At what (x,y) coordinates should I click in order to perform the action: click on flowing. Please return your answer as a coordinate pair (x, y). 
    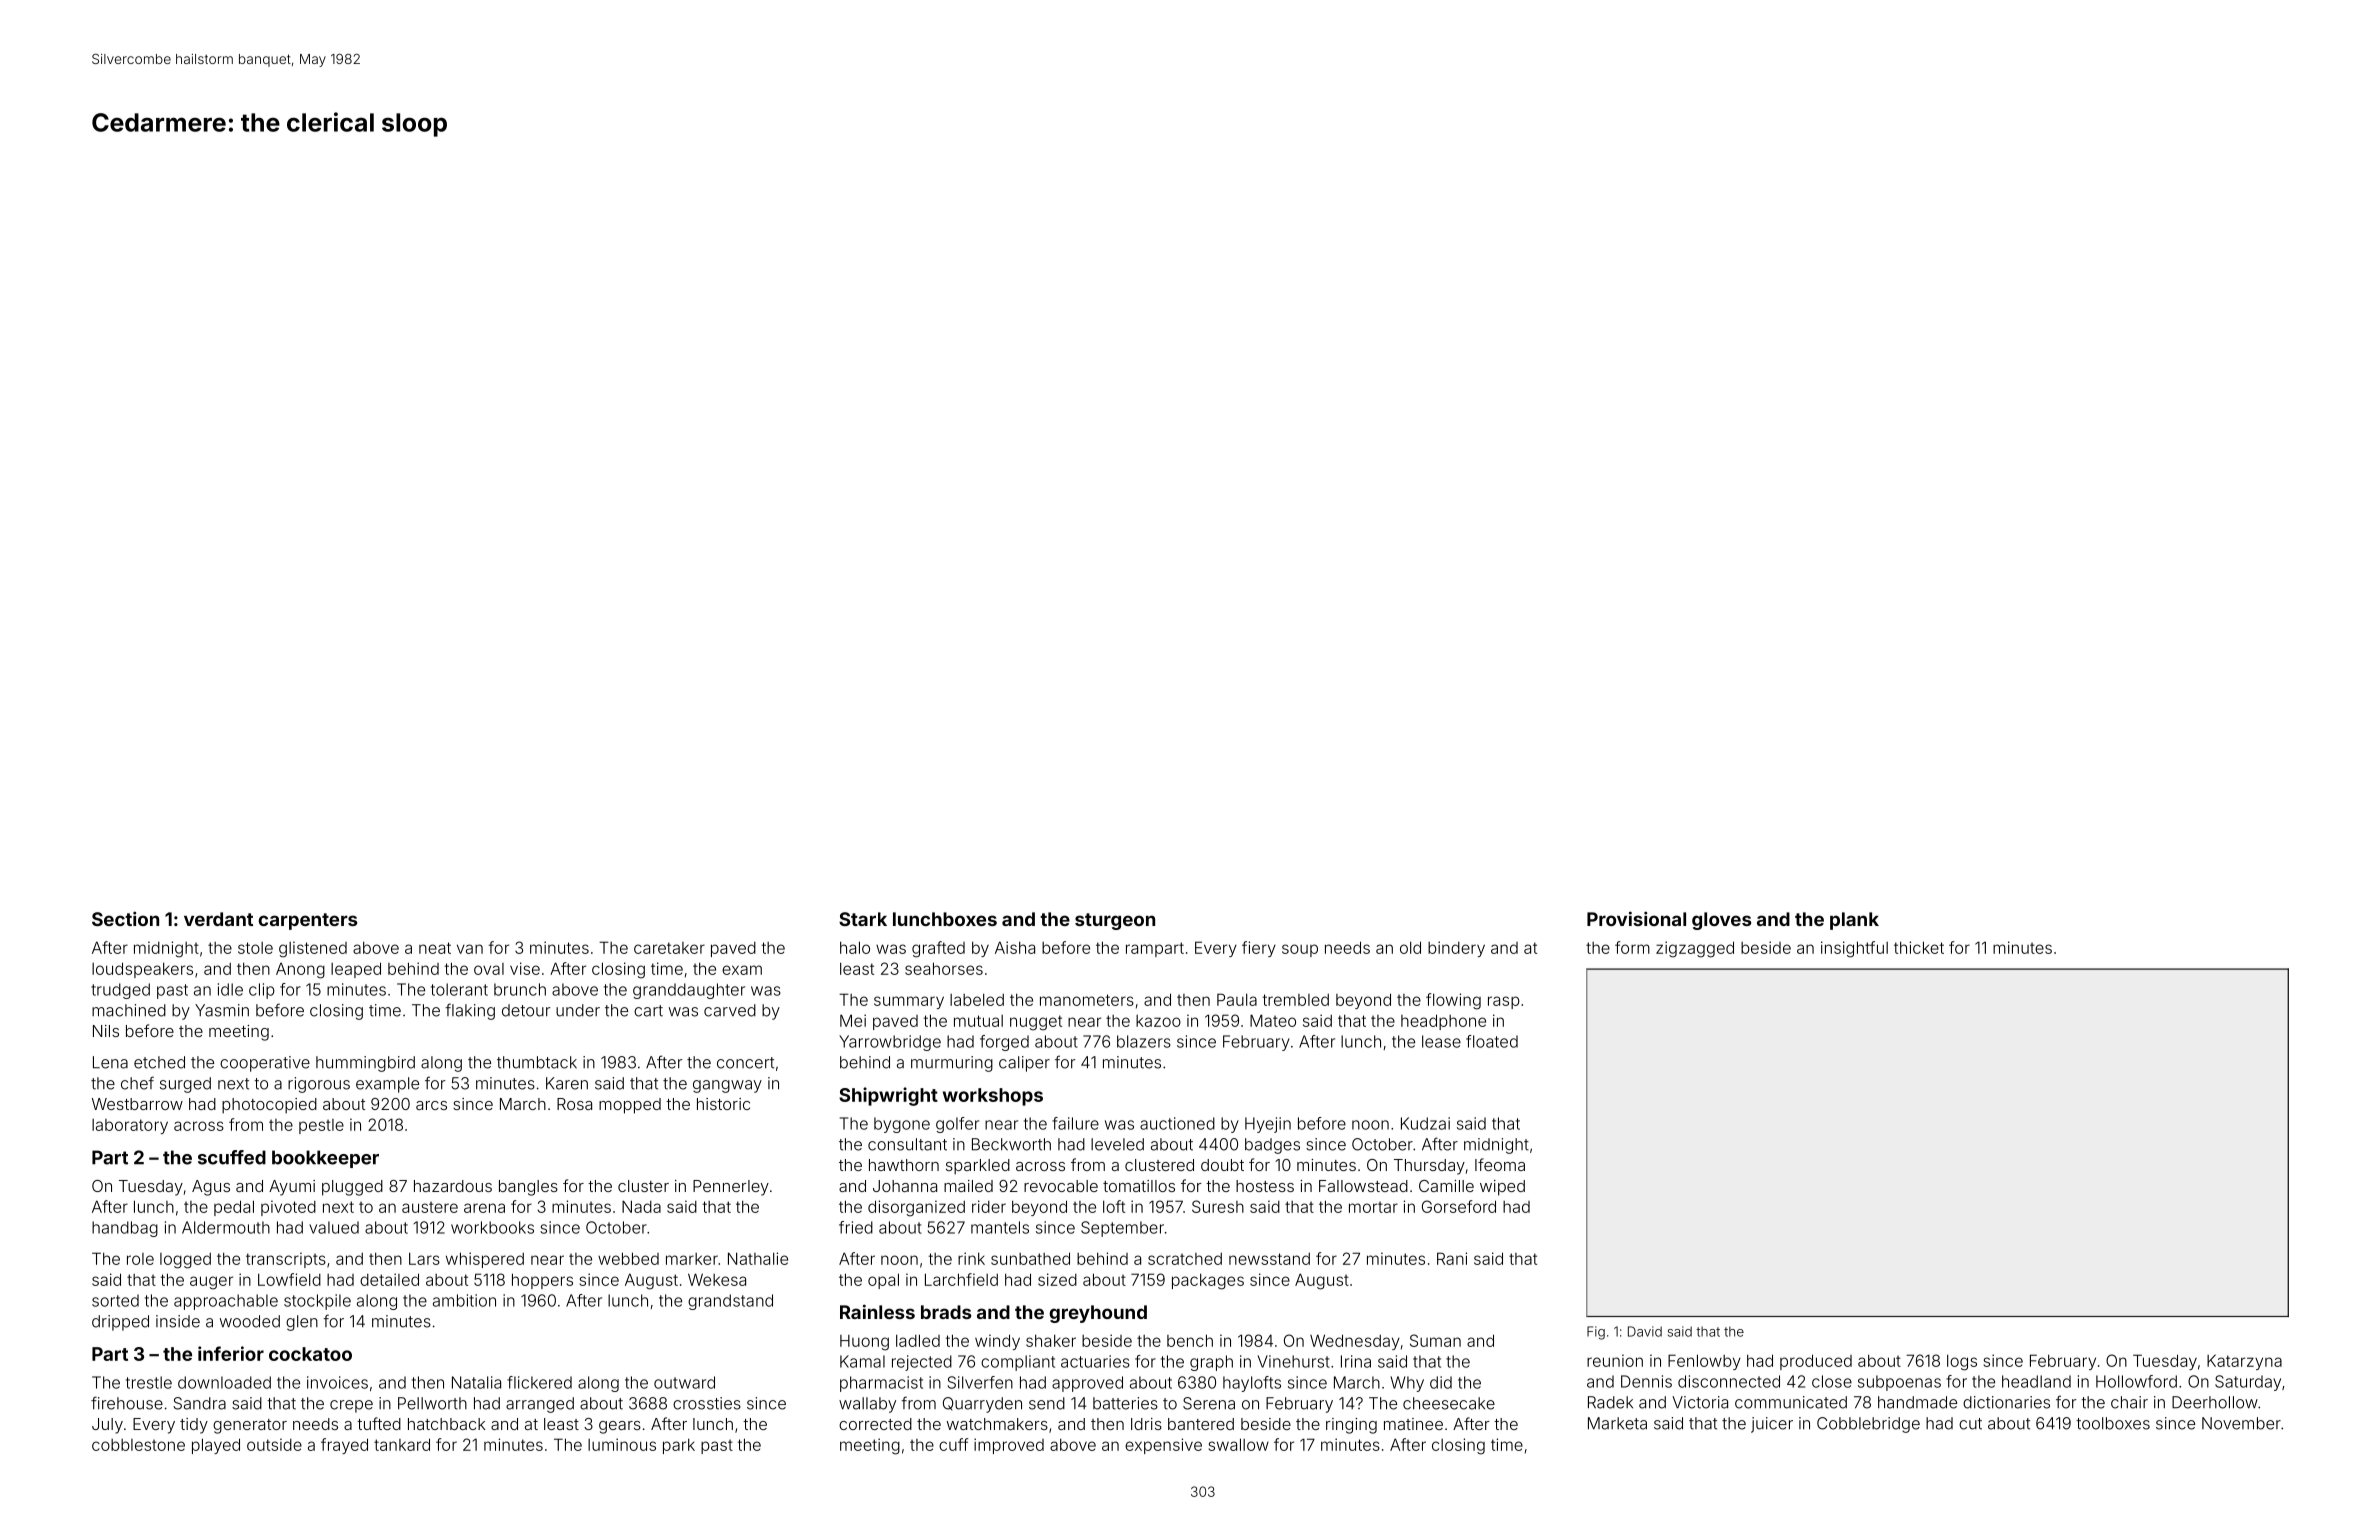
    Looking at the image, I should click on (1453, 1001).
